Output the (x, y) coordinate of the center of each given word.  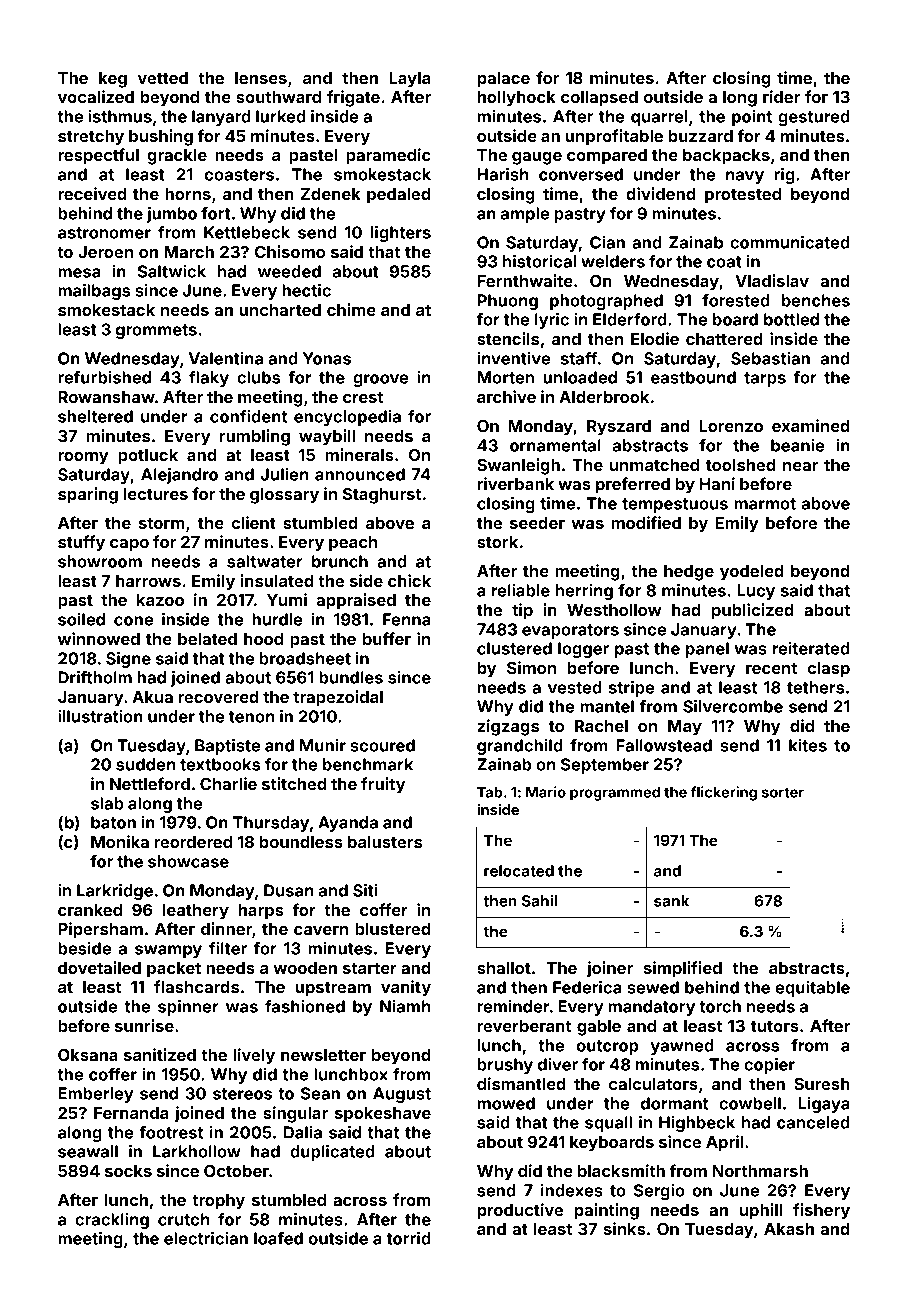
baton (113, 822)
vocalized (96, 96)
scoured (382, 745)
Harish (503, 174)
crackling (112, 1221)
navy (745, 177)
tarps (765, 379)
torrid (408, 1238)
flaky (209, 379)
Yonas (327, 358)
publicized (753, 611)
